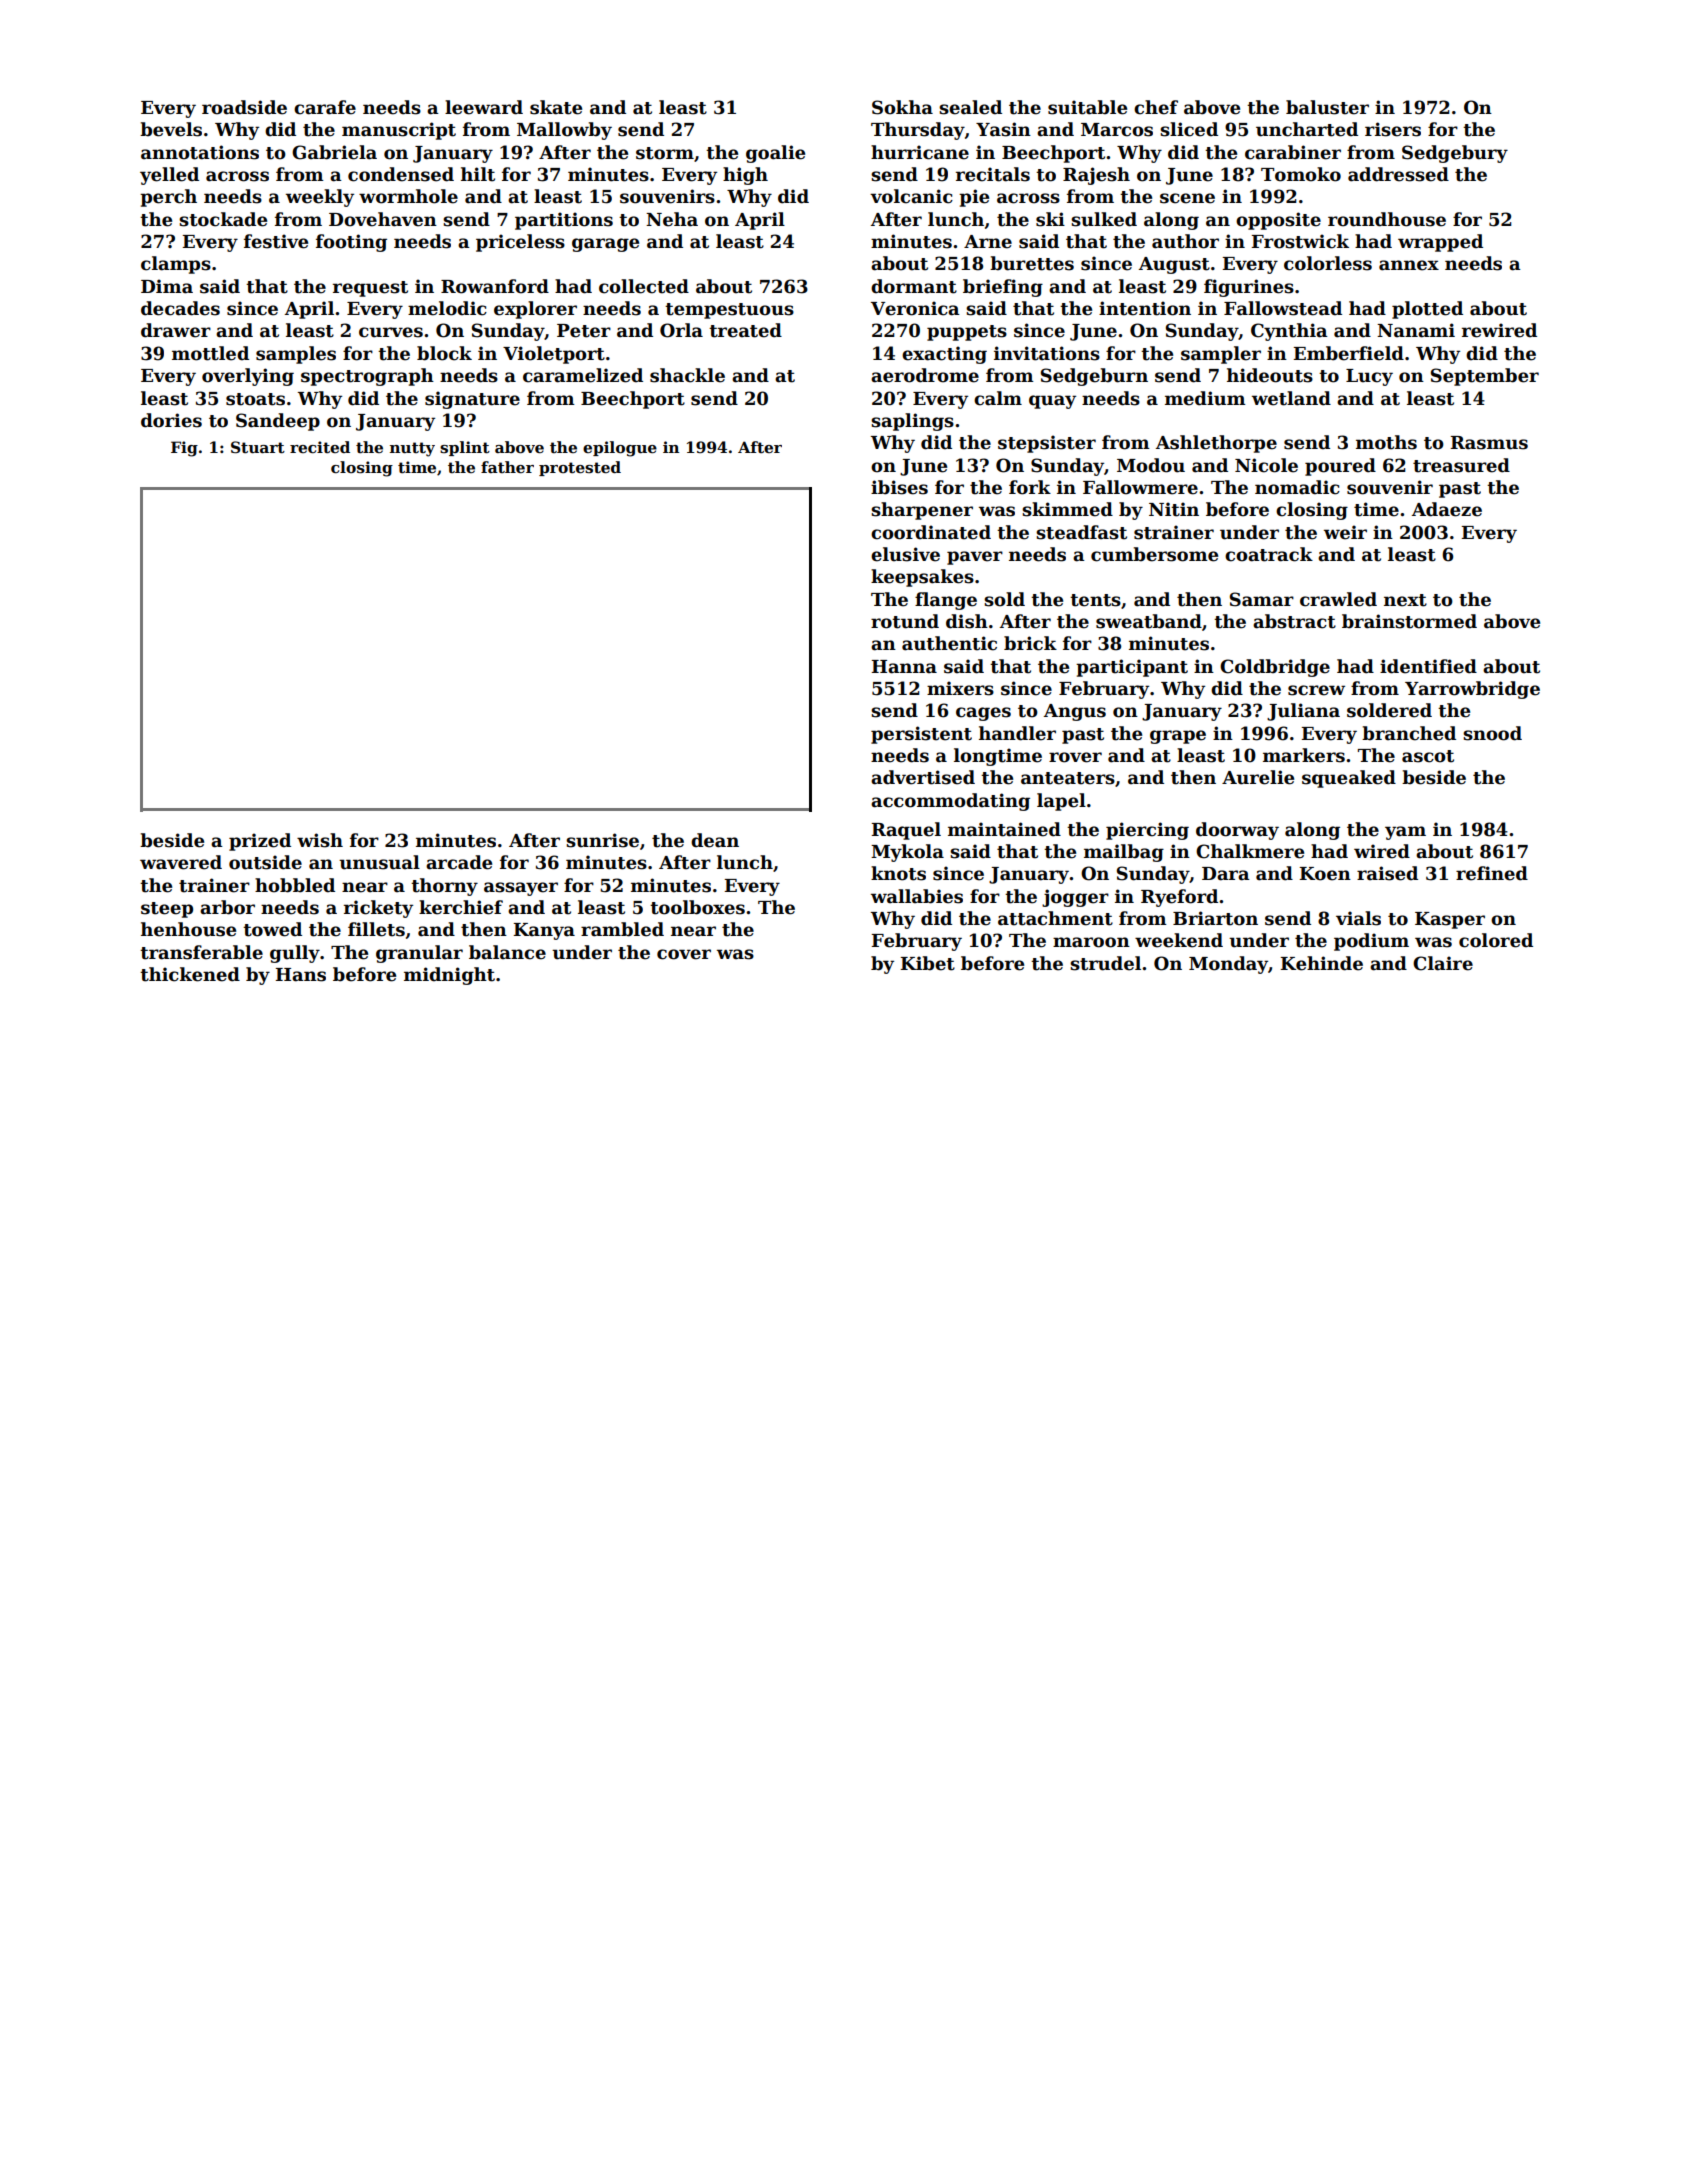  Describe the element at coordinates (580, 468) in the page. I see `protested` at that location.
